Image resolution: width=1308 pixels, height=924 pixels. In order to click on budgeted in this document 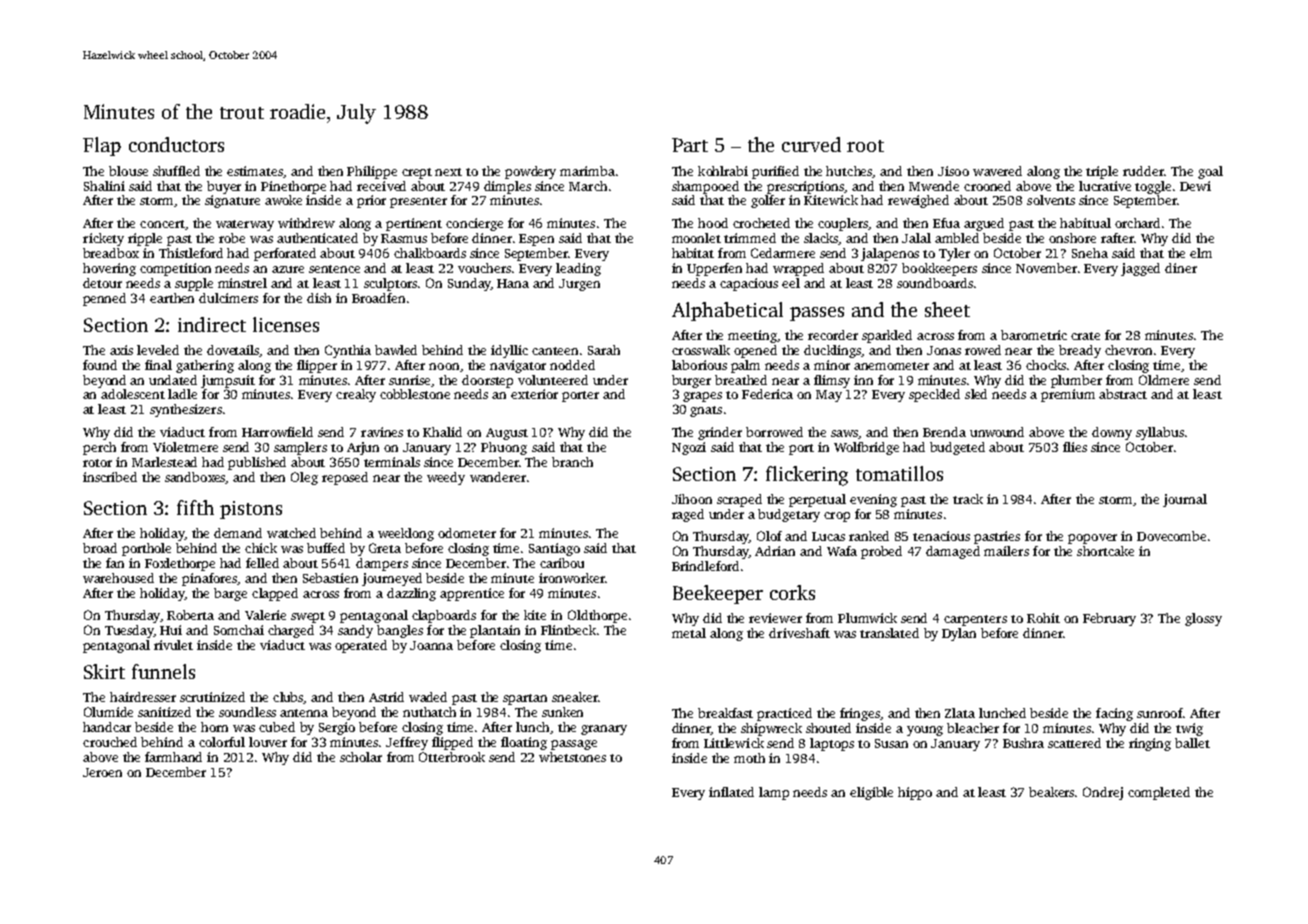, I will do `click(957, 448)`.
